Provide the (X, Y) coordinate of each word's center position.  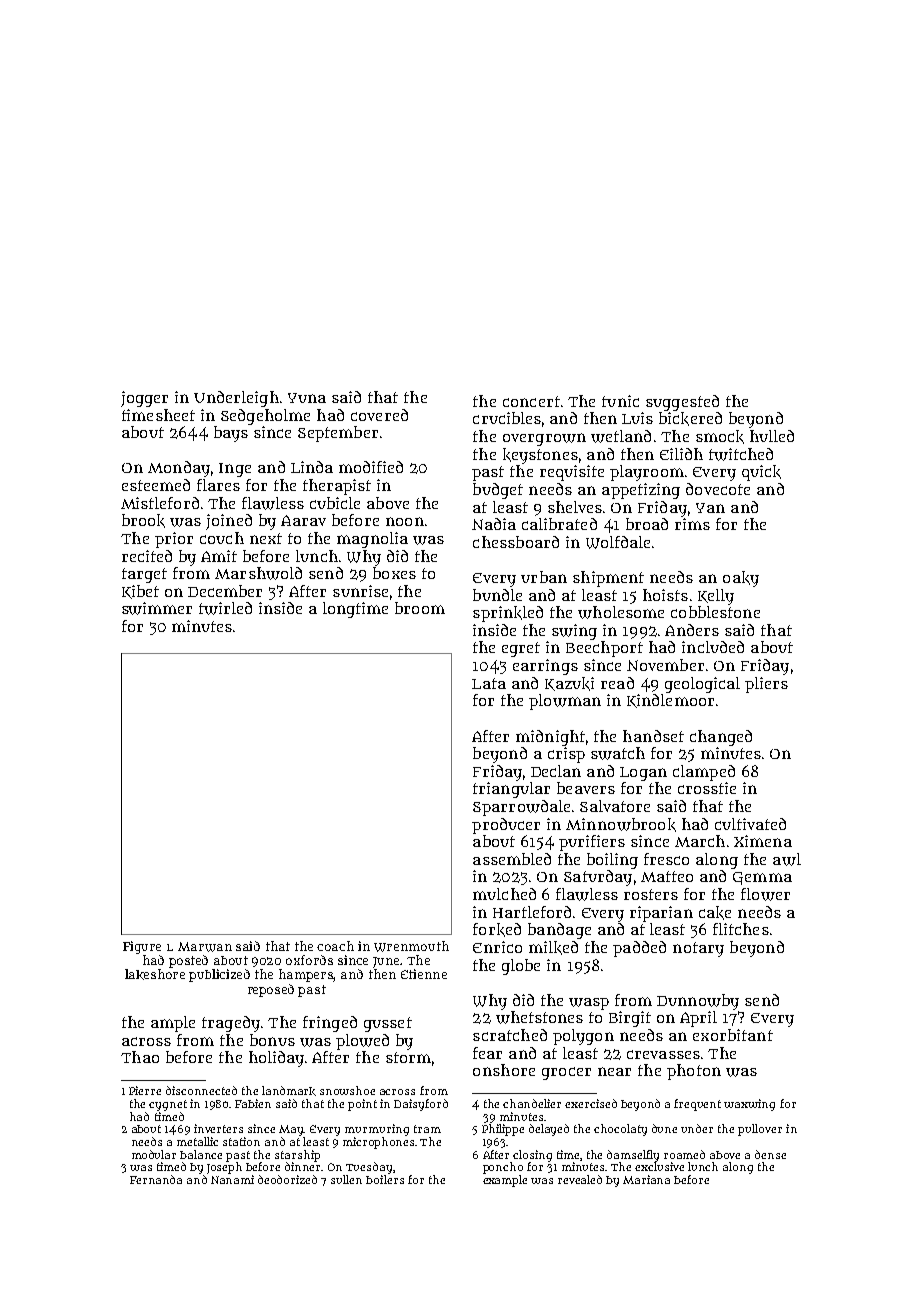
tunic (620, 401)
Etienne (424, 974)
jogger (144, 399)
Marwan (205, 947)
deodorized (287, 1179)
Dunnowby (698, 1002)
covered (379, 415)
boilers (385, 1179)
